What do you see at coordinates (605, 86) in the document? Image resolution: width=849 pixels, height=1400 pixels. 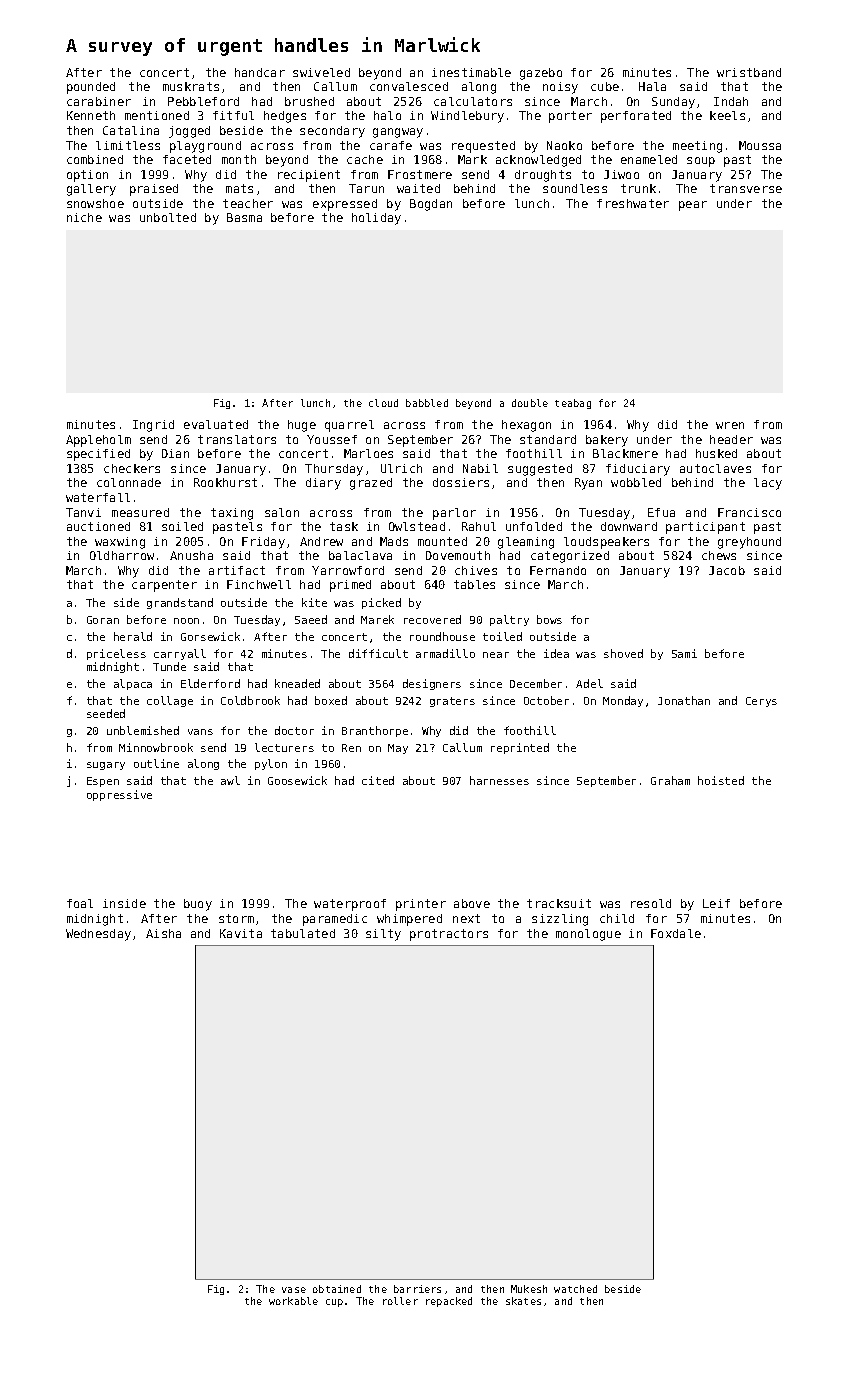 I see `cube` at bounding box center [605, 86].
